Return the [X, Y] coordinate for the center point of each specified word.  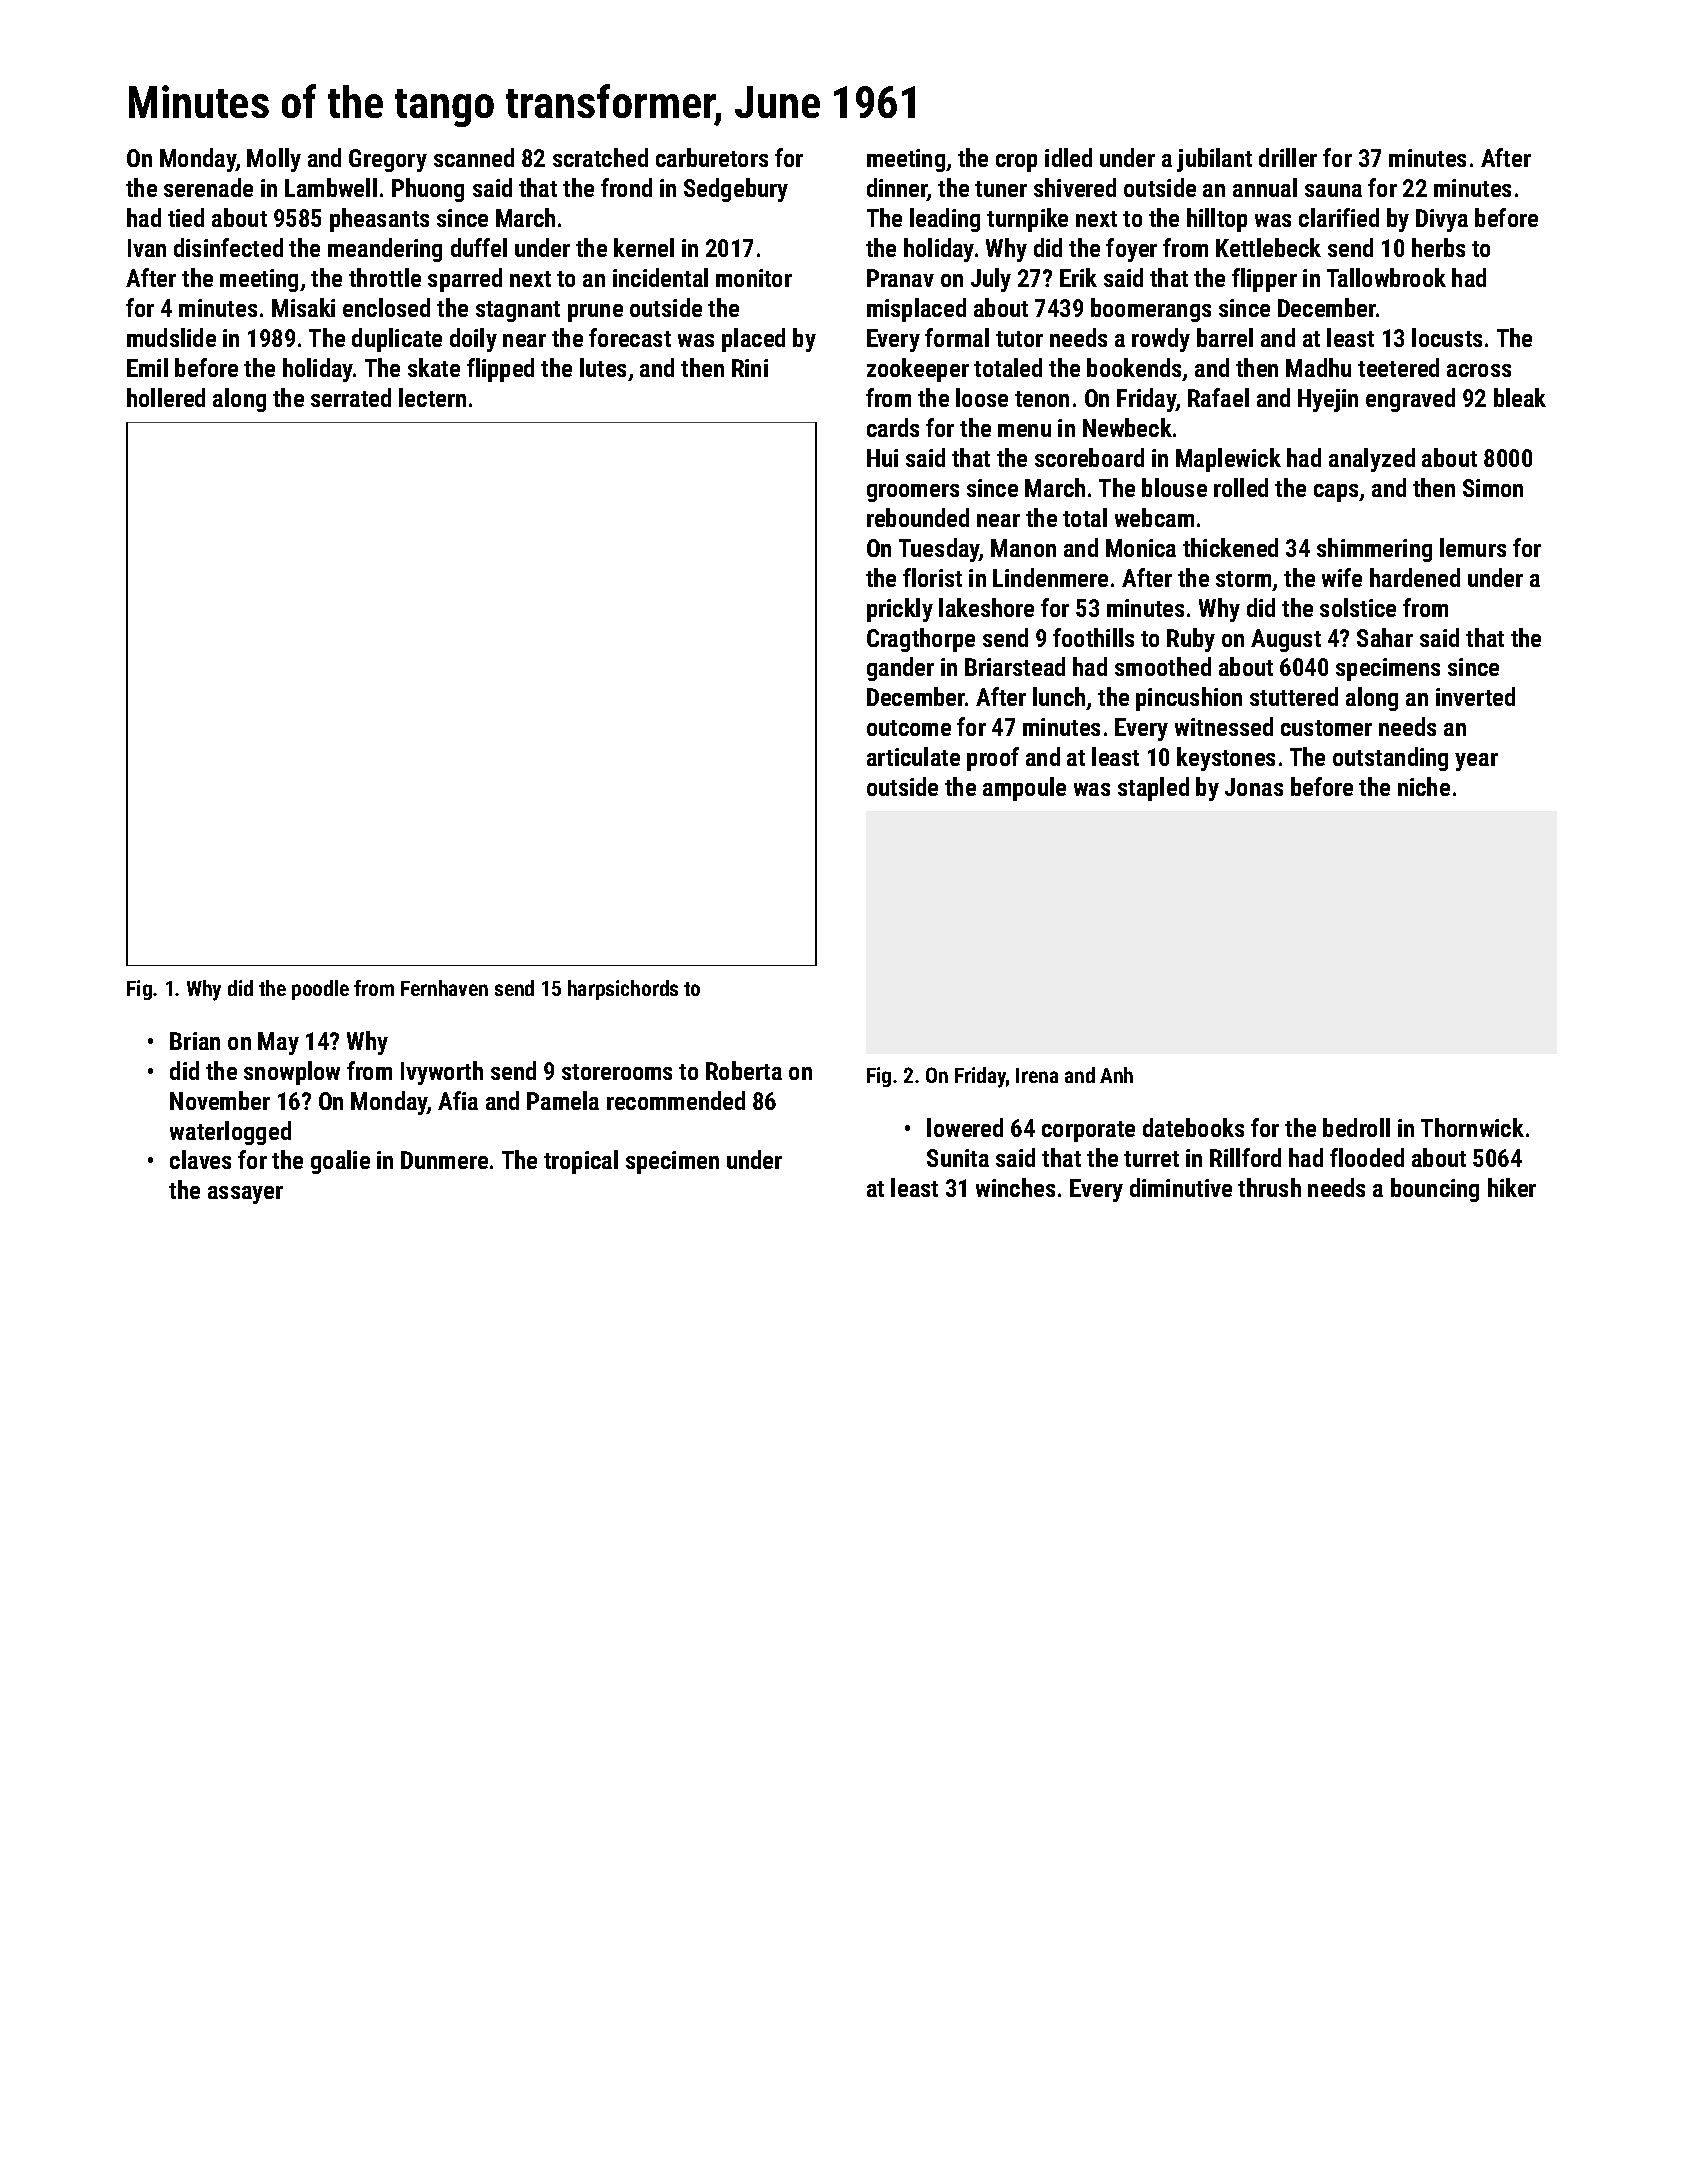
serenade [208, 187]
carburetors [712, 157]
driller [1288, 157]
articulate [913, 756]
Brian [195, 1041]
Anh [1116, 1075]
